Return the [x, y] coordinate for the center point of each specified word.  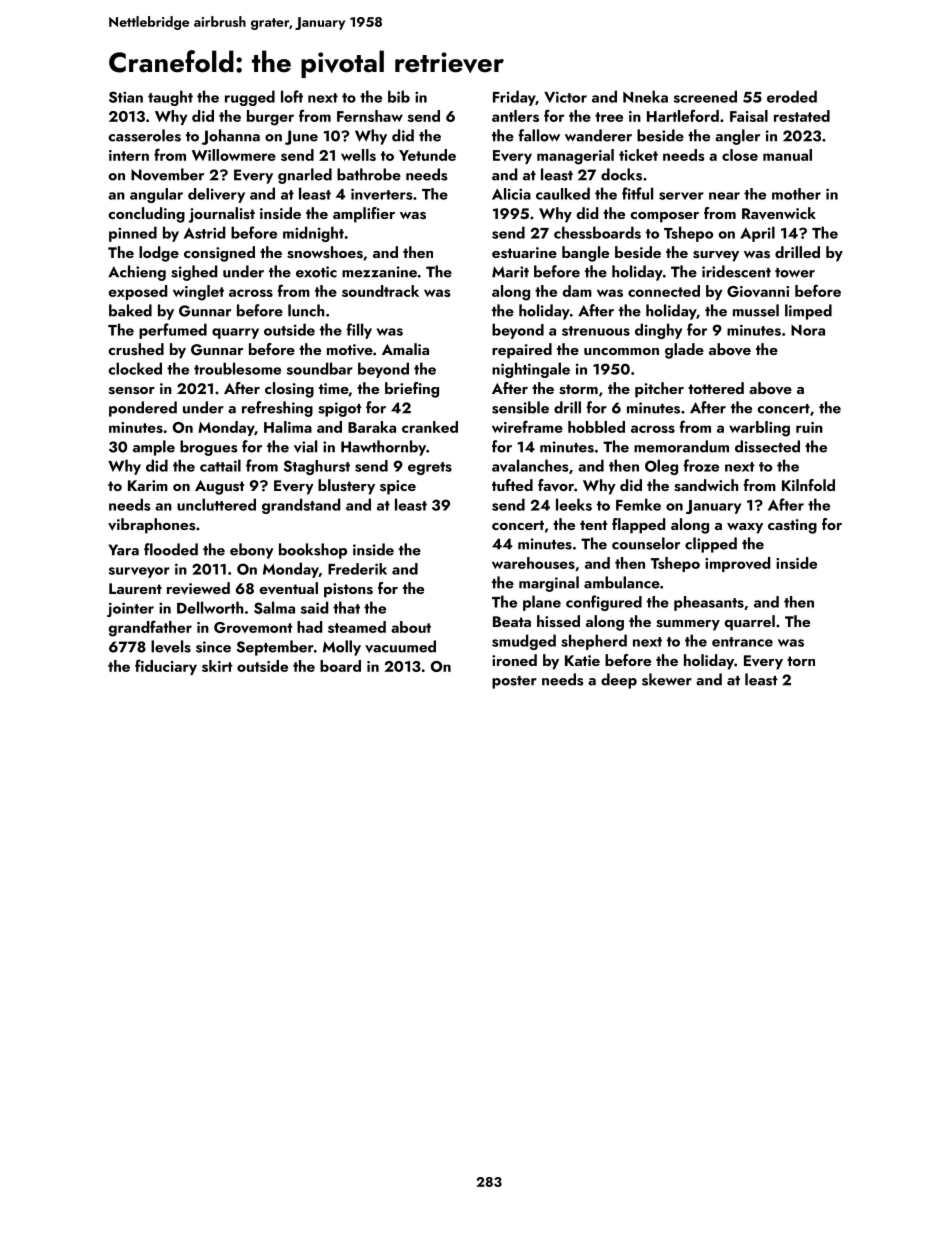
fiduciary [166, 667]
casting [792, 526]
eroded [792, 96]
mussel [756, 310]
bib [399, 96]
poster [514, 682]
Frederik [357, 569]
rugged [250, 98]
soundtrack [380, 291]
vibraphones [151, 526]
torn [801, 661]
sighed [194, 273]
